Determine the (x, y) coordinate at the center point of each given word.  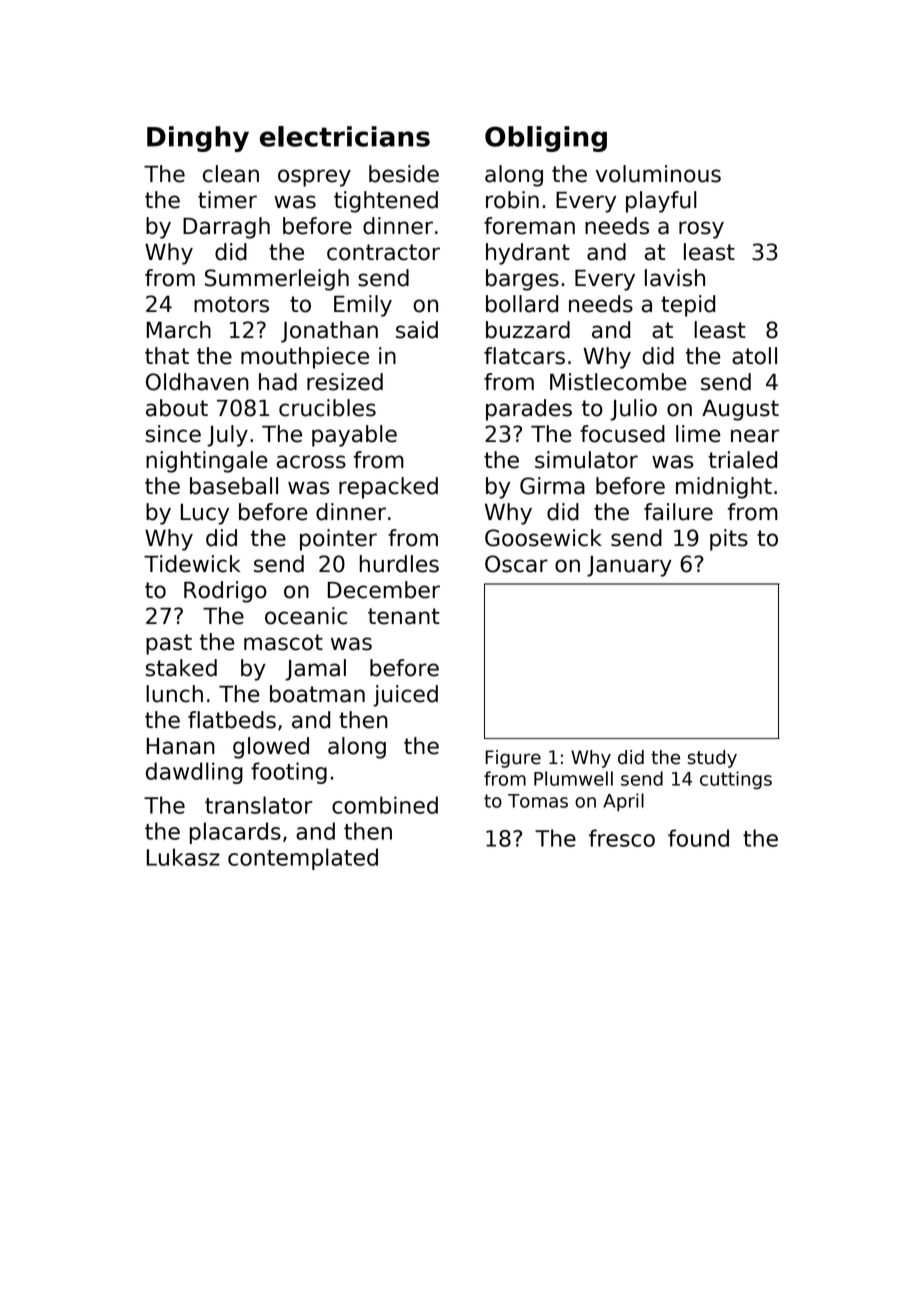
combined (385, 805)
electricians (345, 136)
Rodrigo (225, 592)
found (698, 838)
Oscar (516, 564)
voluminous (658, 174)
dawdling (194, 773)
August (740, 410)
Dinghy (198, 139)
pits (729, 540)
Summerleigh (277, 280)
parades (529, 410)
